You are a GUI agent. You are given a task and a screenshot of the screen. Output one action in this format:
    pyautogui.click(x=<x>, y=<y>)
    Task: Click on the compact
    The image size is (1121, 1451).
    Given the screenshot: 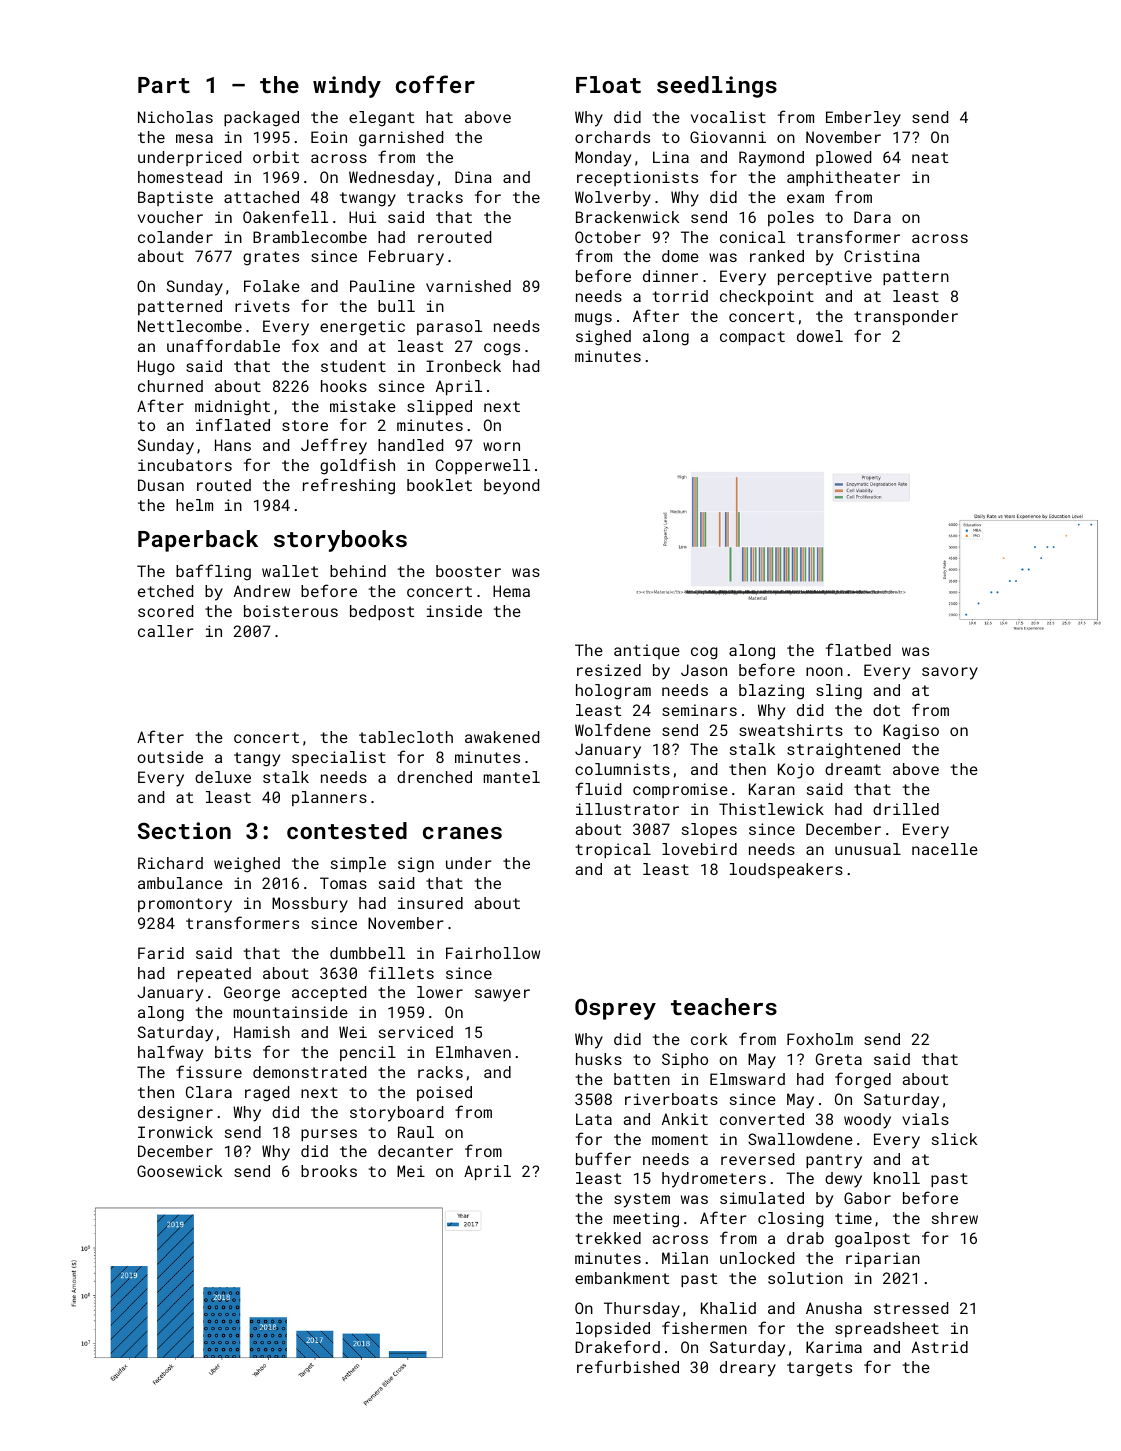 What is the action you would take?
    pyautogui.click(x=752, y=338)
